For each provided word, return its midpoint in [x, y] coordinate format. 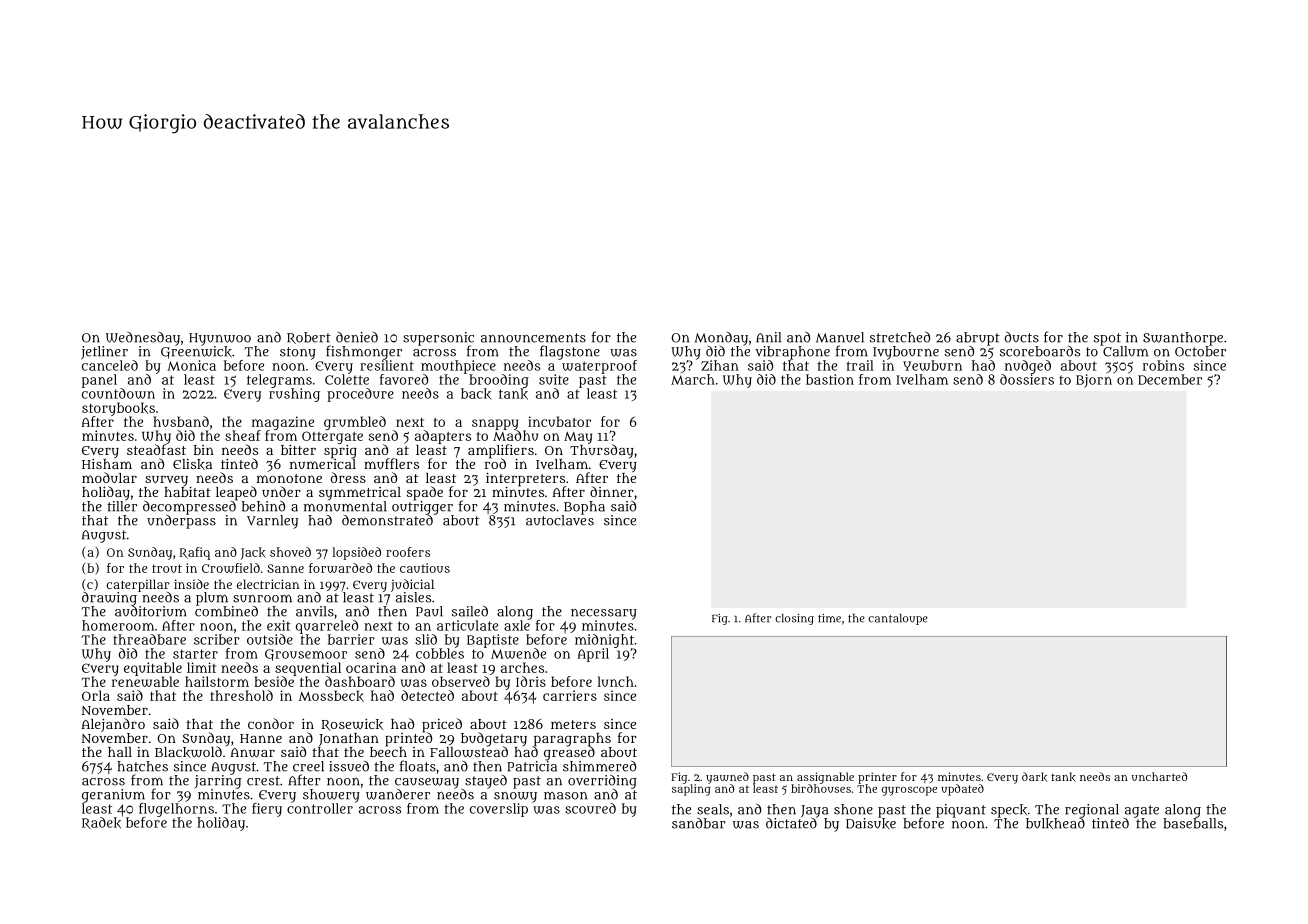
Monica [191, 365]
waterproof [599, 367]
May [578, 438]
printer [877, 778]
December [1170, 379]
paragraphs [572, 739]
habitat [187, 492]
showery [331, 796]
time [829, 618]
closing [794, 619]
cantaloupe [898, 619]
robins [1163, 365]
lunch [616, 681]
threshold [241, 695]
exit [279, 625]
